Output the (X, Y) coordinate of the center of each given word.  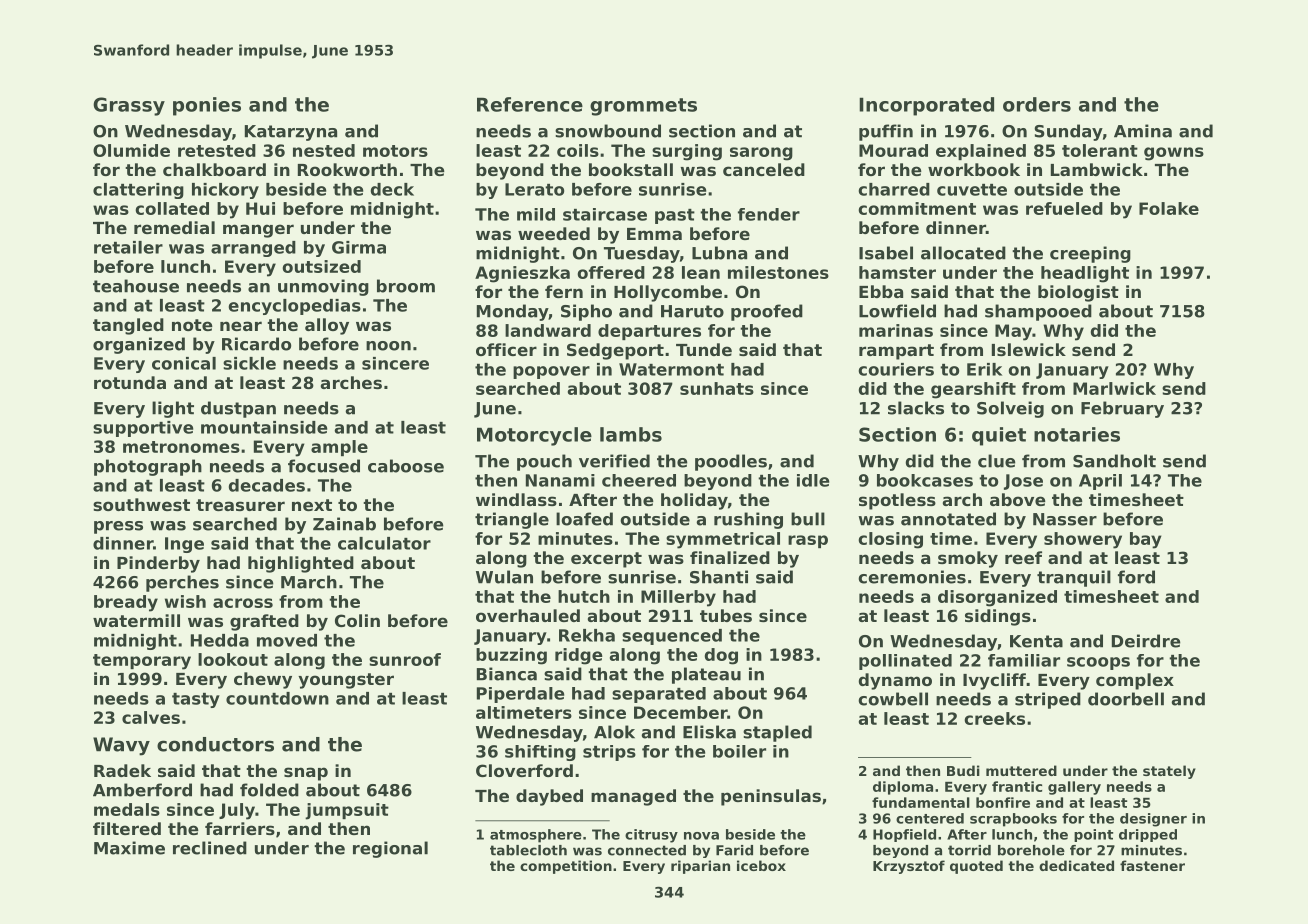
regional (390, 849)
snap (306, 774)
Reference (530, 104)
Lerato (534, 189)
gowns (1174, 154)
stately (1169, 772)
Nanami (560, 480)
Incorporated (926, 106)
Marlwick (1114, 388)
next (312, 505)
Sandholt (1114, 461)
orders (1037, 104)
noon (388, 346)
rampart (896, 352)
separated (659, 695)
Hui (260, 208)
